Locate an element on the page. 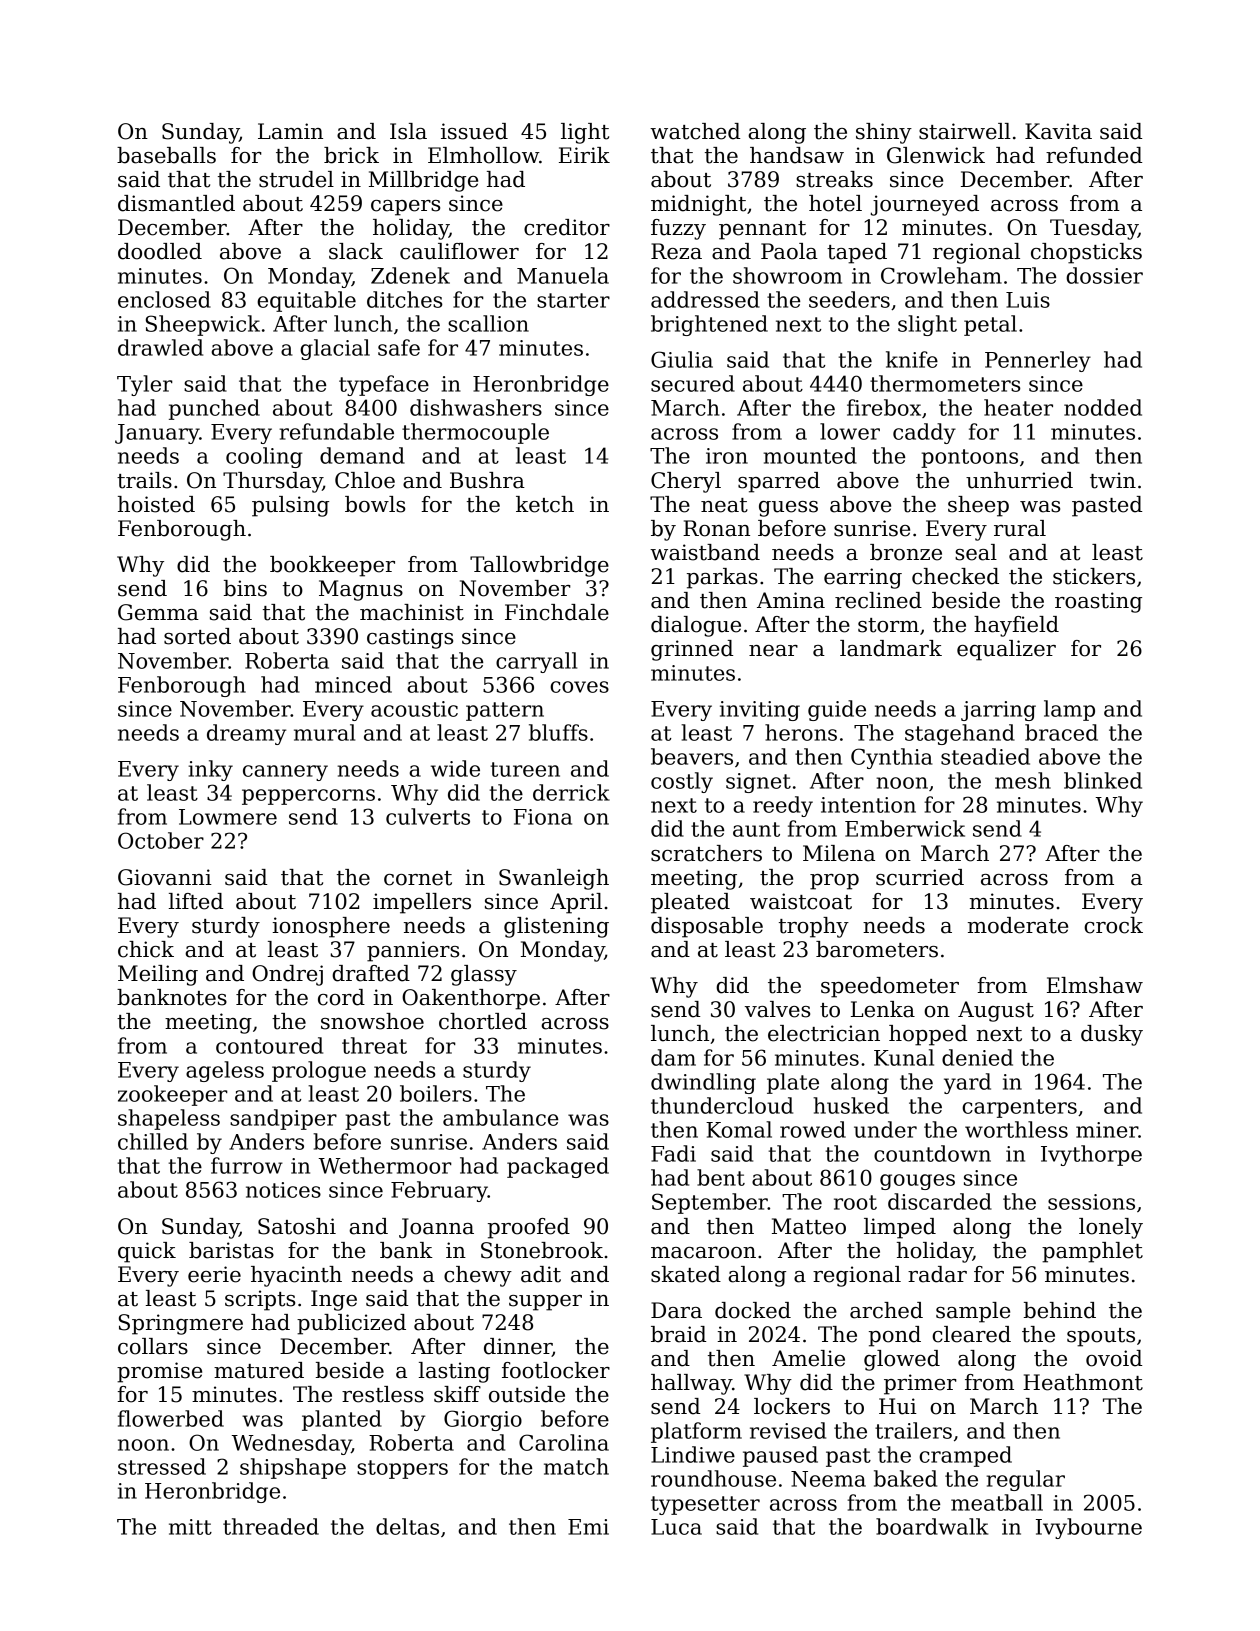  Lamin is located at coordinates (290, 131).
